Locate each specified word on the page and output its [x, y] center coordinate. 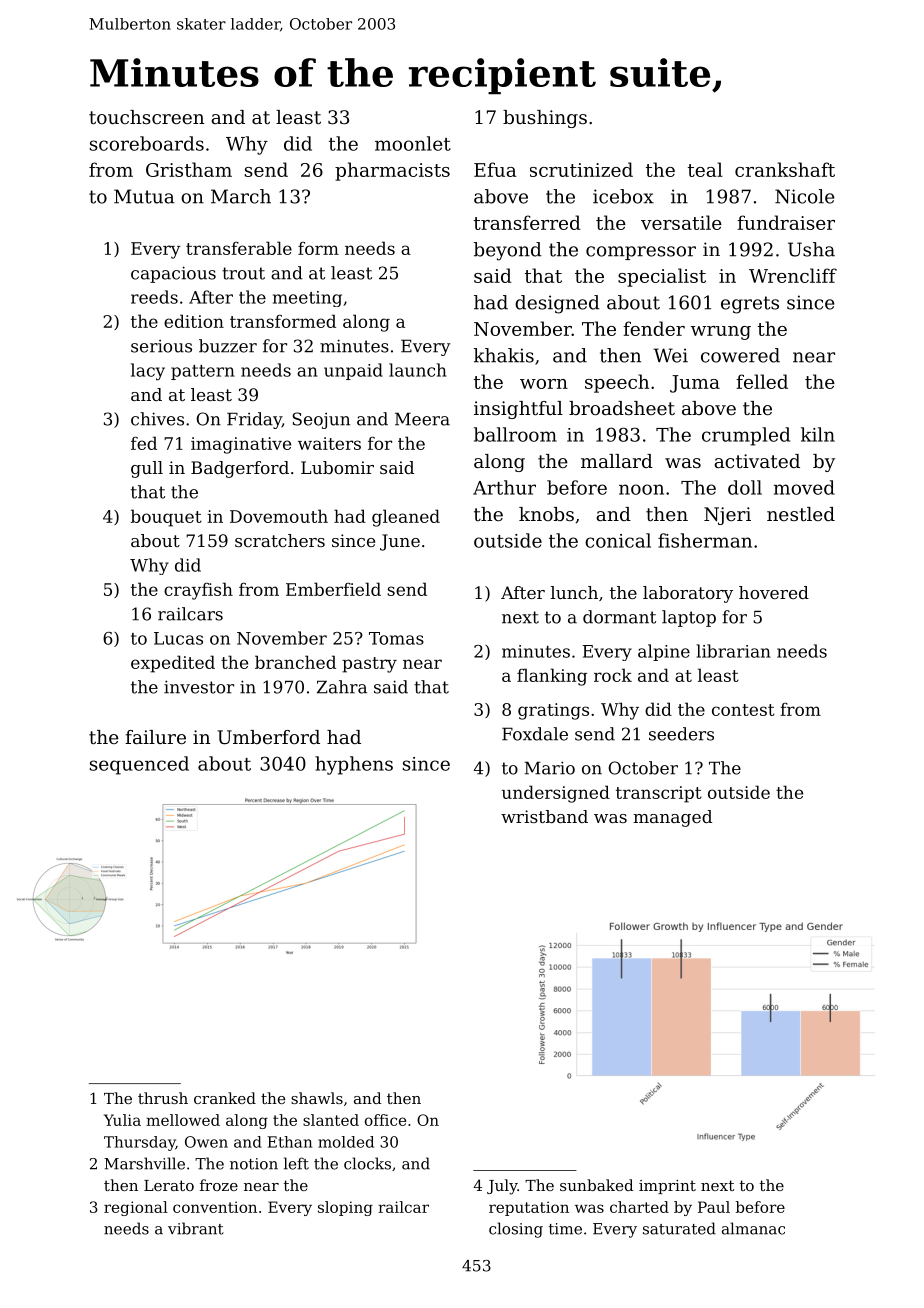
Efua [495, 169]
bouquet [166, 518]
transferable [239, 248]
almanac [753, 1228]
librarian [733, 651]
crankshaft [785, 169]
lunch [574, 592]
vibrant [196, 1228]
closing [516, 1230]
